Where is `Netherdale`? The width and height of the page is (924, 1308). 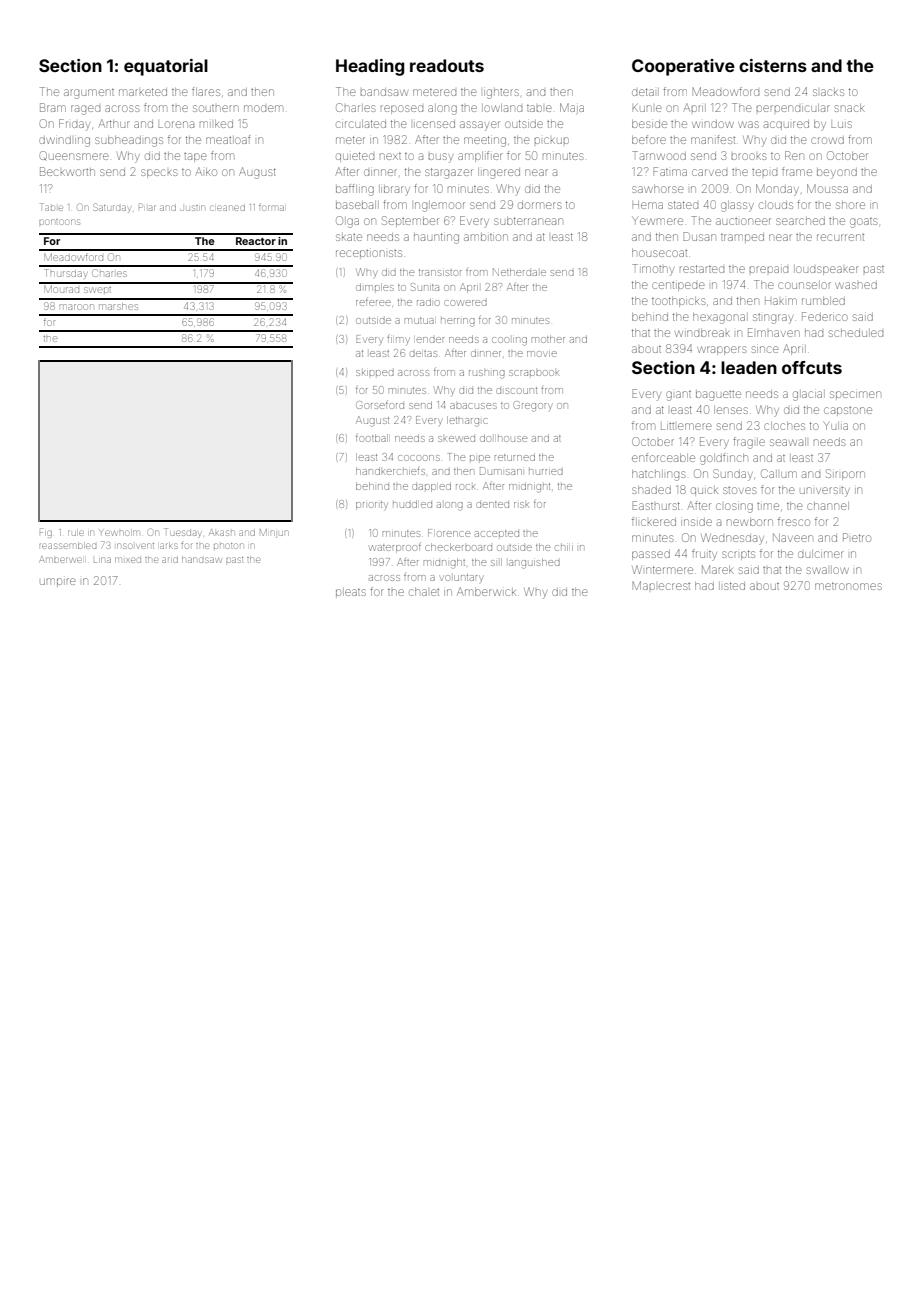 Netherdale is located at coordinates (519, 272).
